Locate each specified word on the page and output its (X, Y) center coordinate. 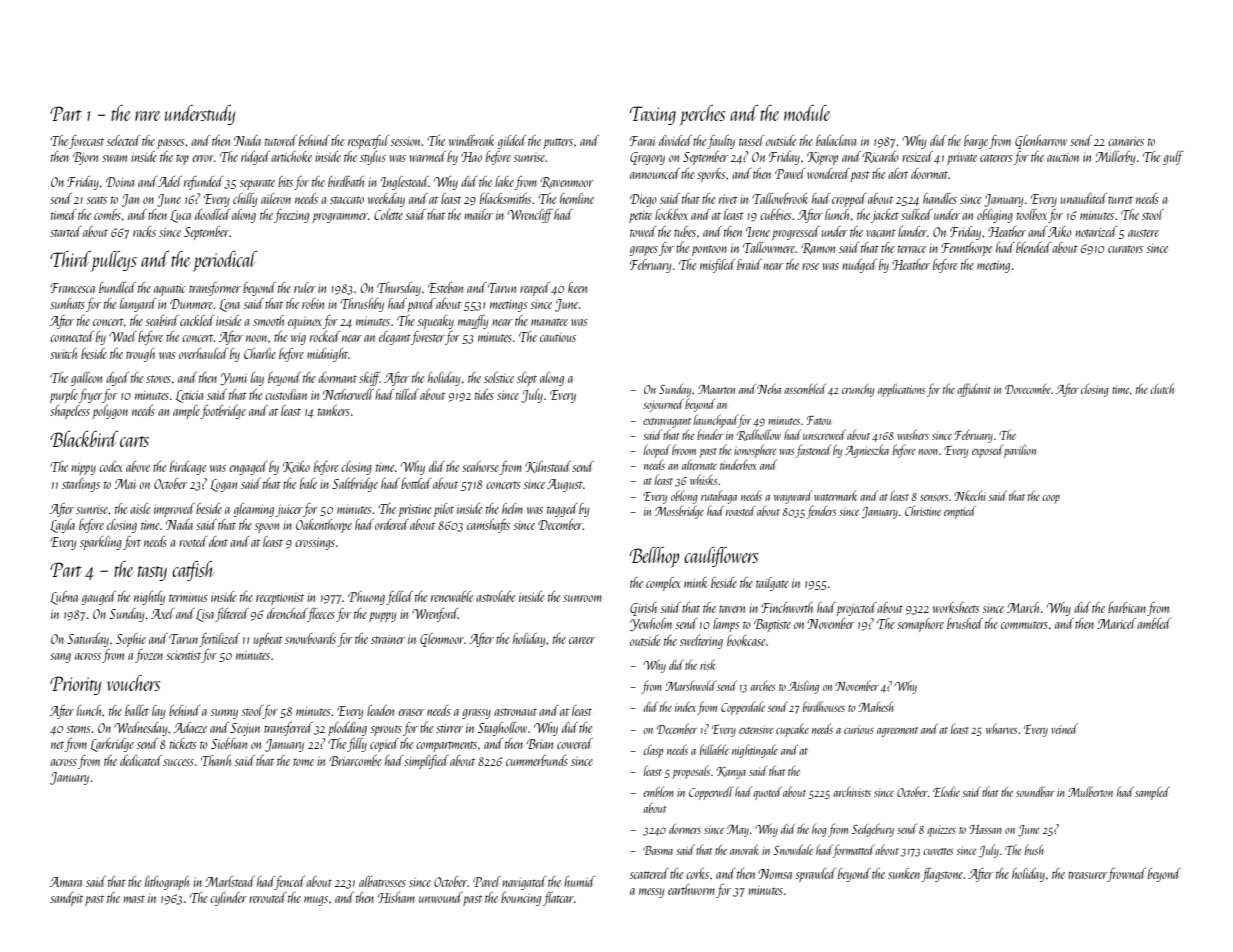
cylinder (228, 899)
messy (651, 893)
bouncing (521, 899)
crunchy (858, 390)
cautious (558, 337)
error (203, 158)
